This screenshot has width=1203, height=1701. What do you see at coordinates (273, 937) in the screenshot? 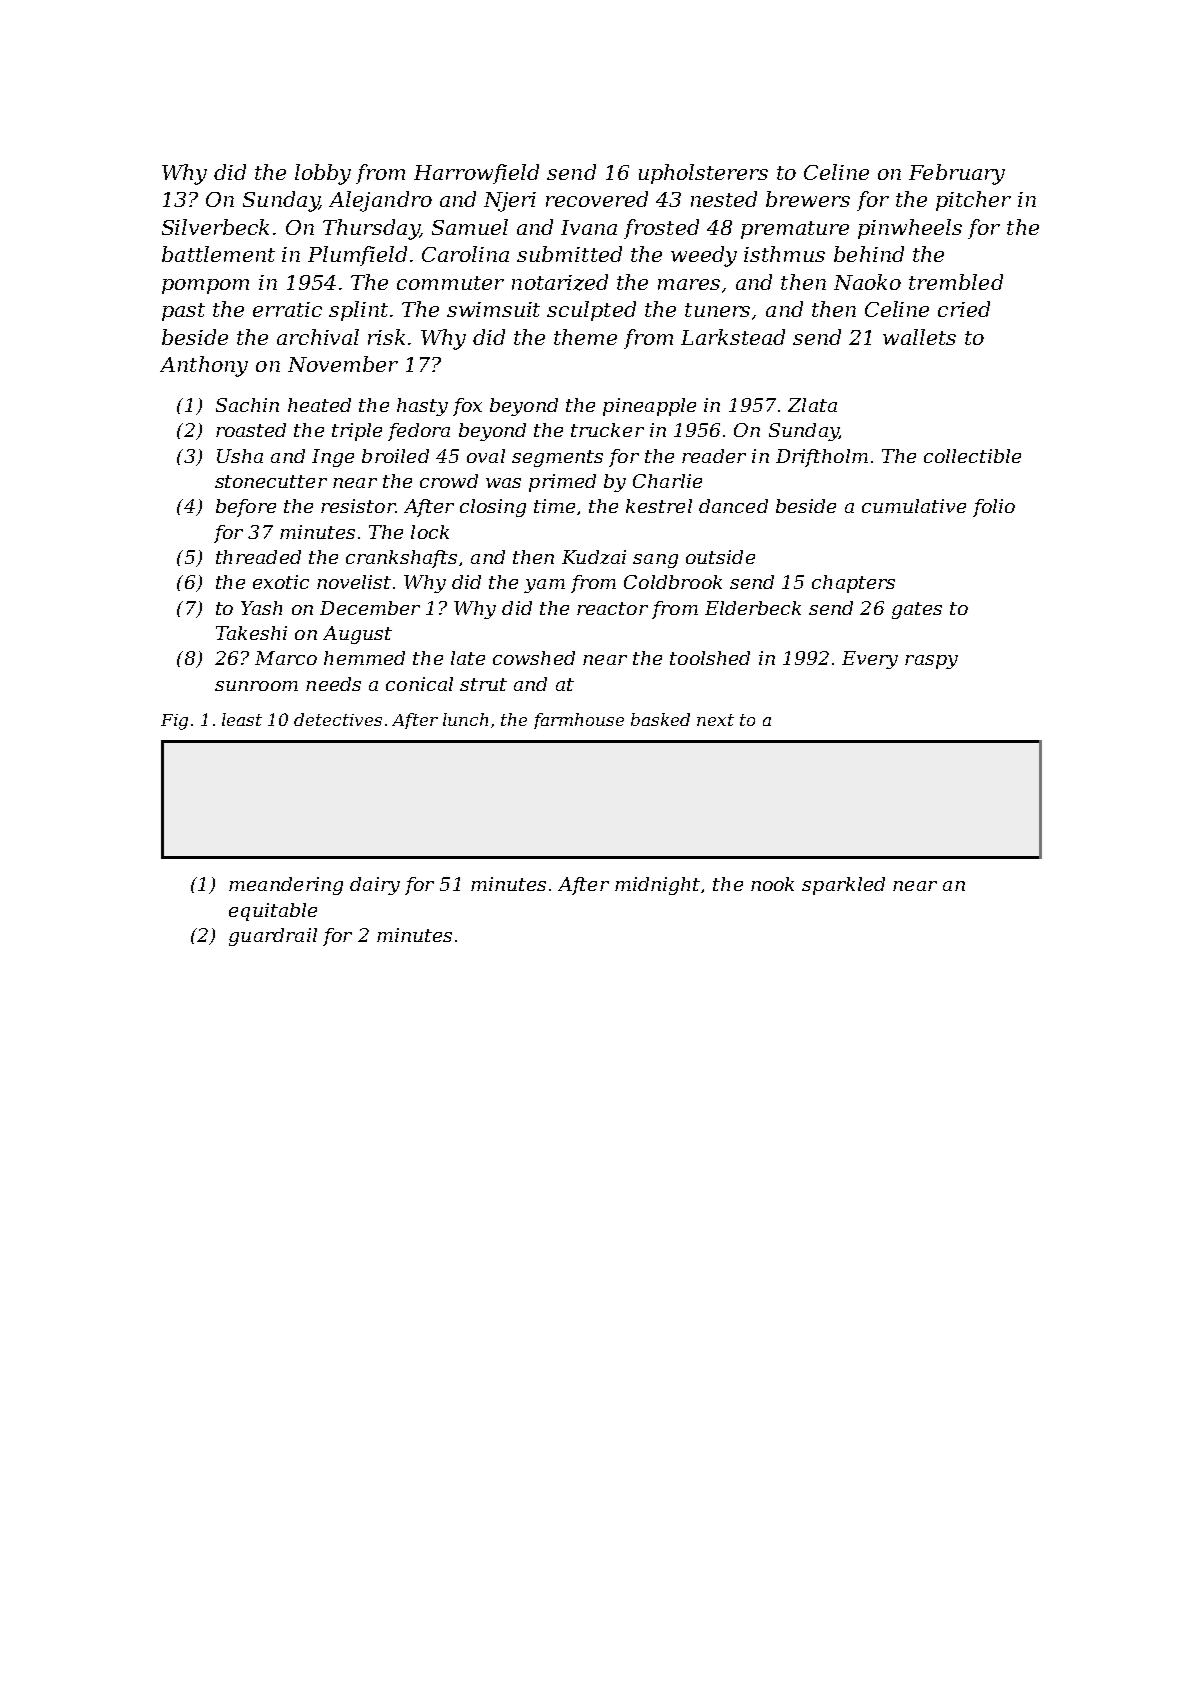
I see `guardrail` at bounding box center [273, 937].
